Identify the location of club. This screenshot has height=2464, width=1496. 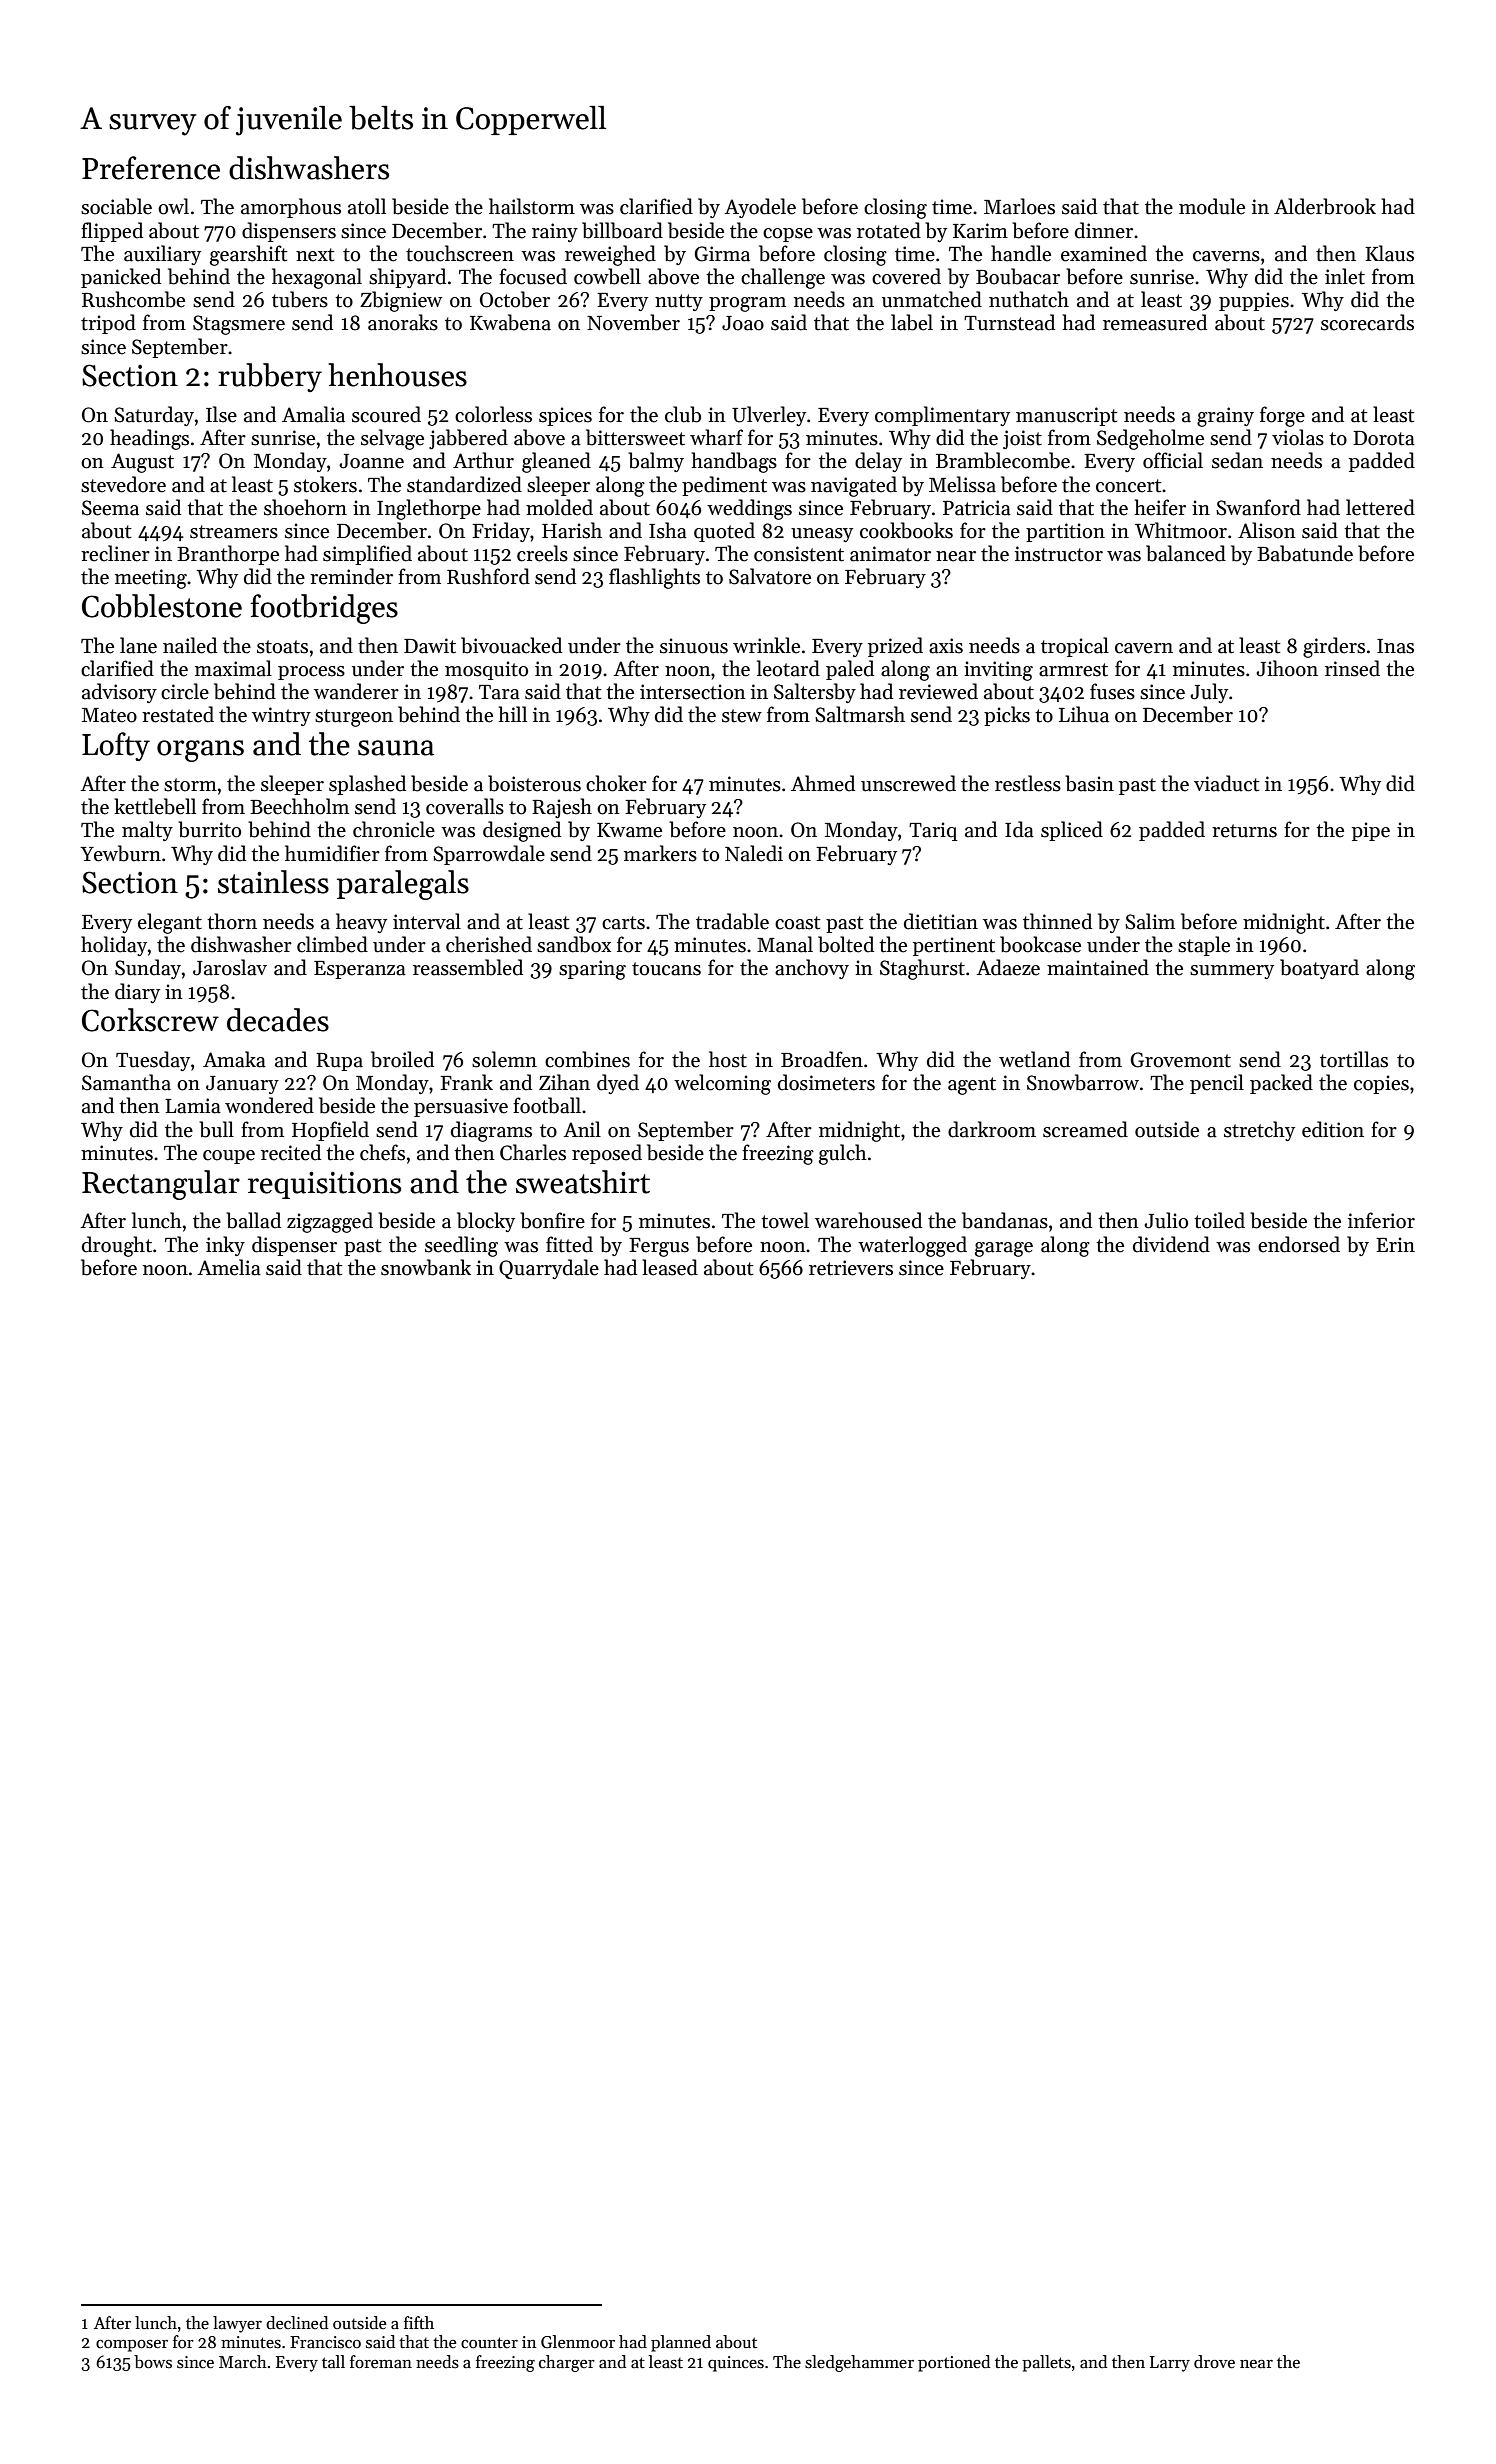
(683, 414).
